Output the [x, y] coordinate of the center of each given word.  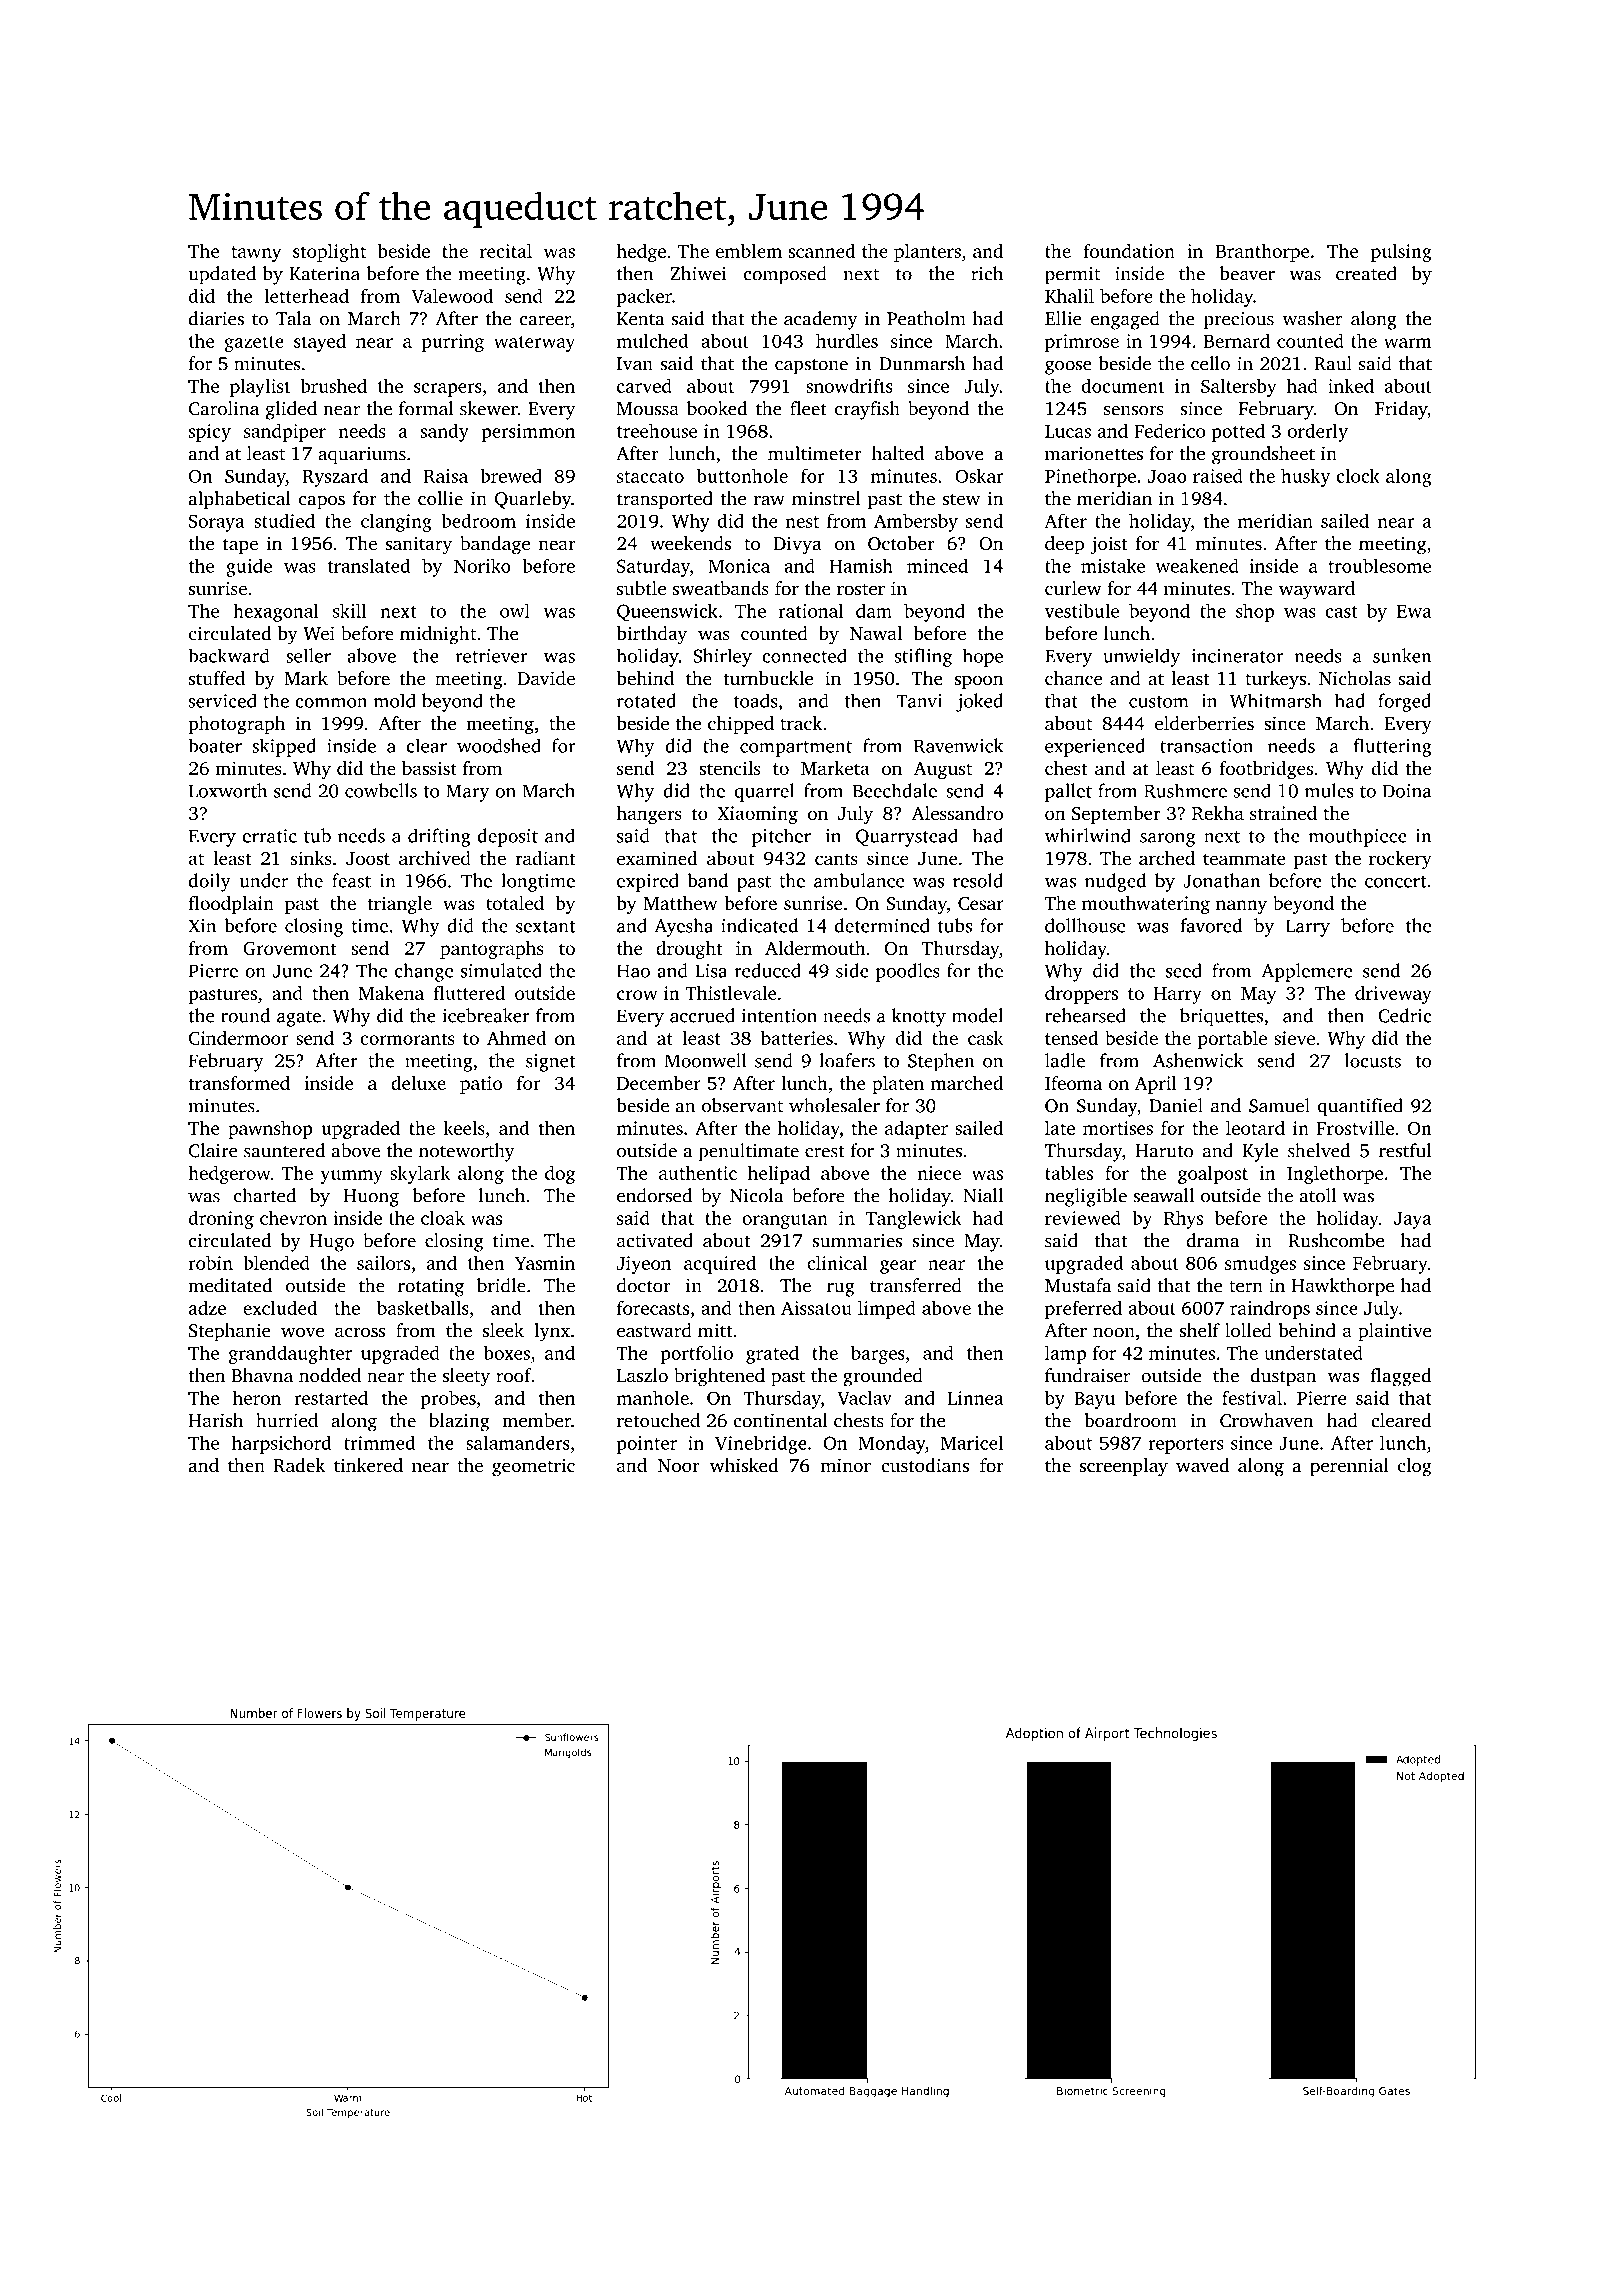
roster [861, 589]
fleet [808, 408]
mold [395, 700]
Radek [299, 1465]
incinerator [1238, 656]
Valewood [452, 295]
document [1122, 385]
